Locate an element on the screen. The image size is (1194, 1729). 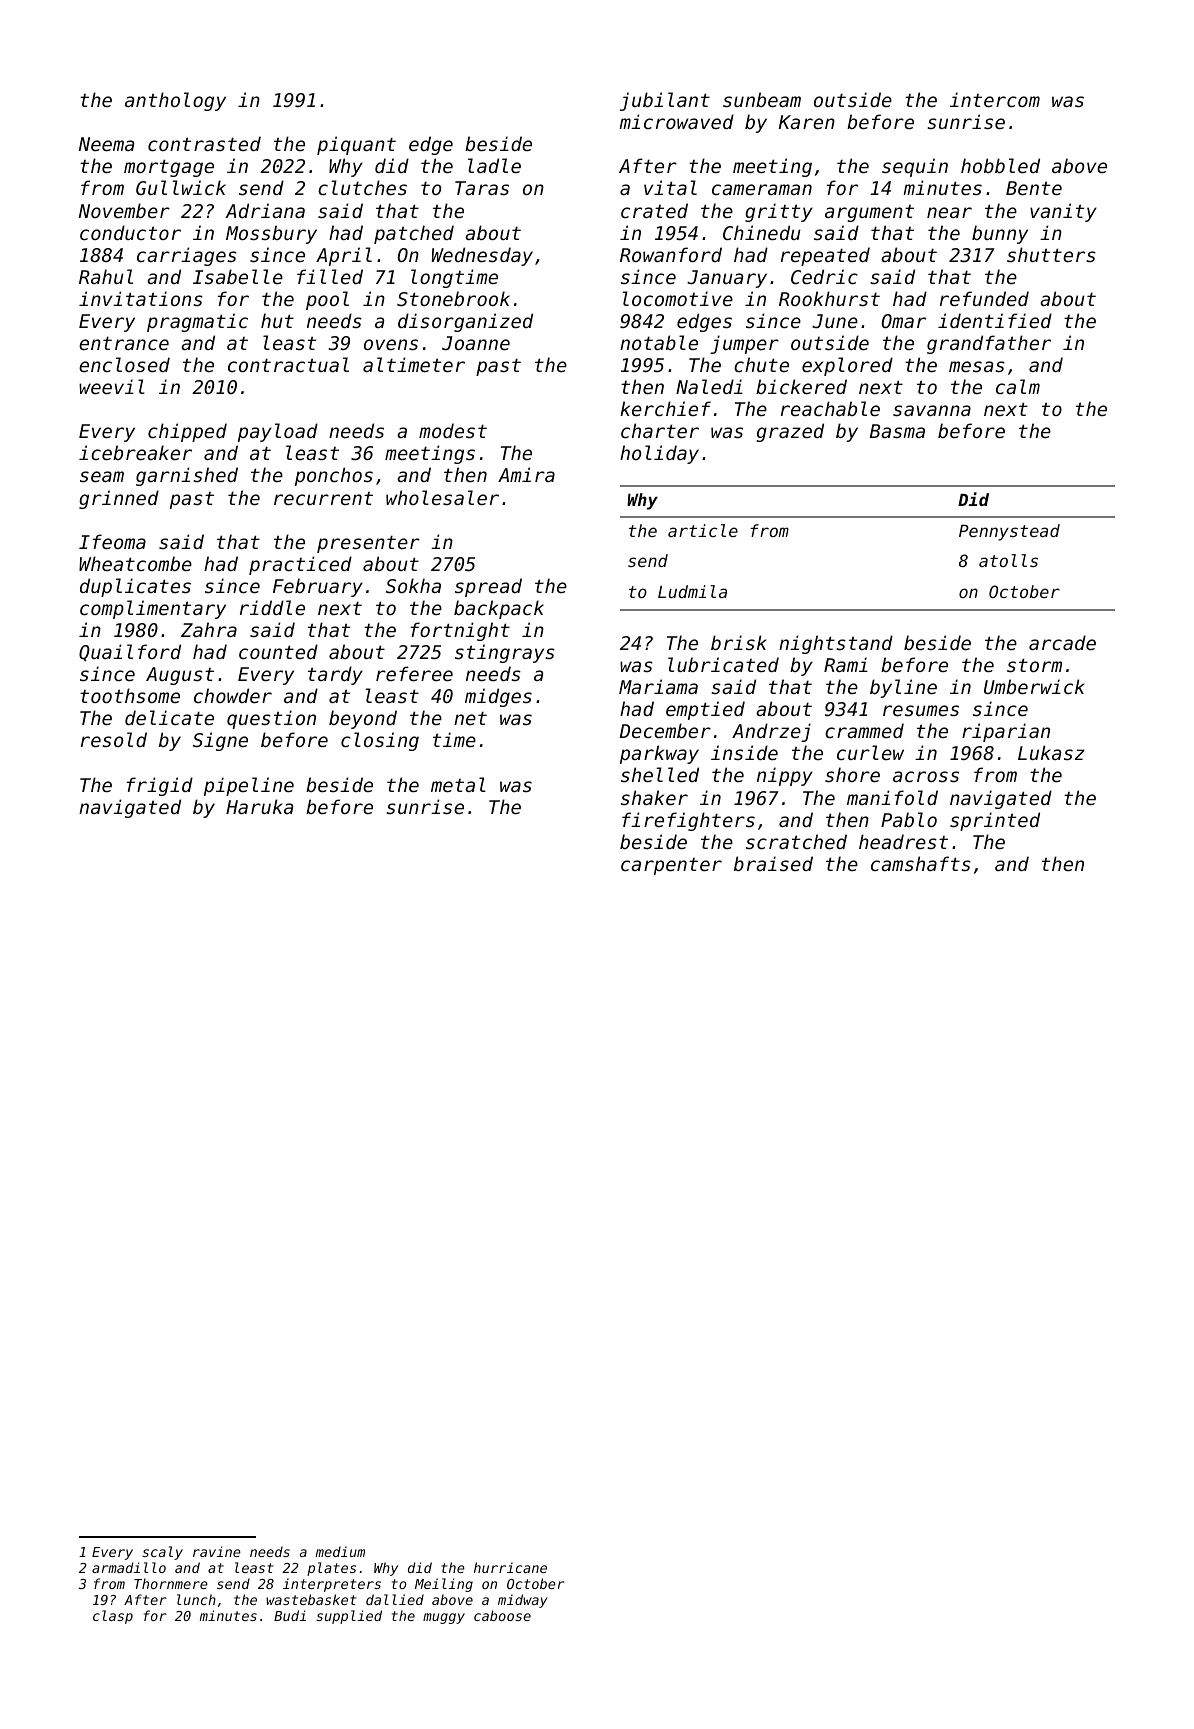
hurricane is located at coordinates (510, 1567).
